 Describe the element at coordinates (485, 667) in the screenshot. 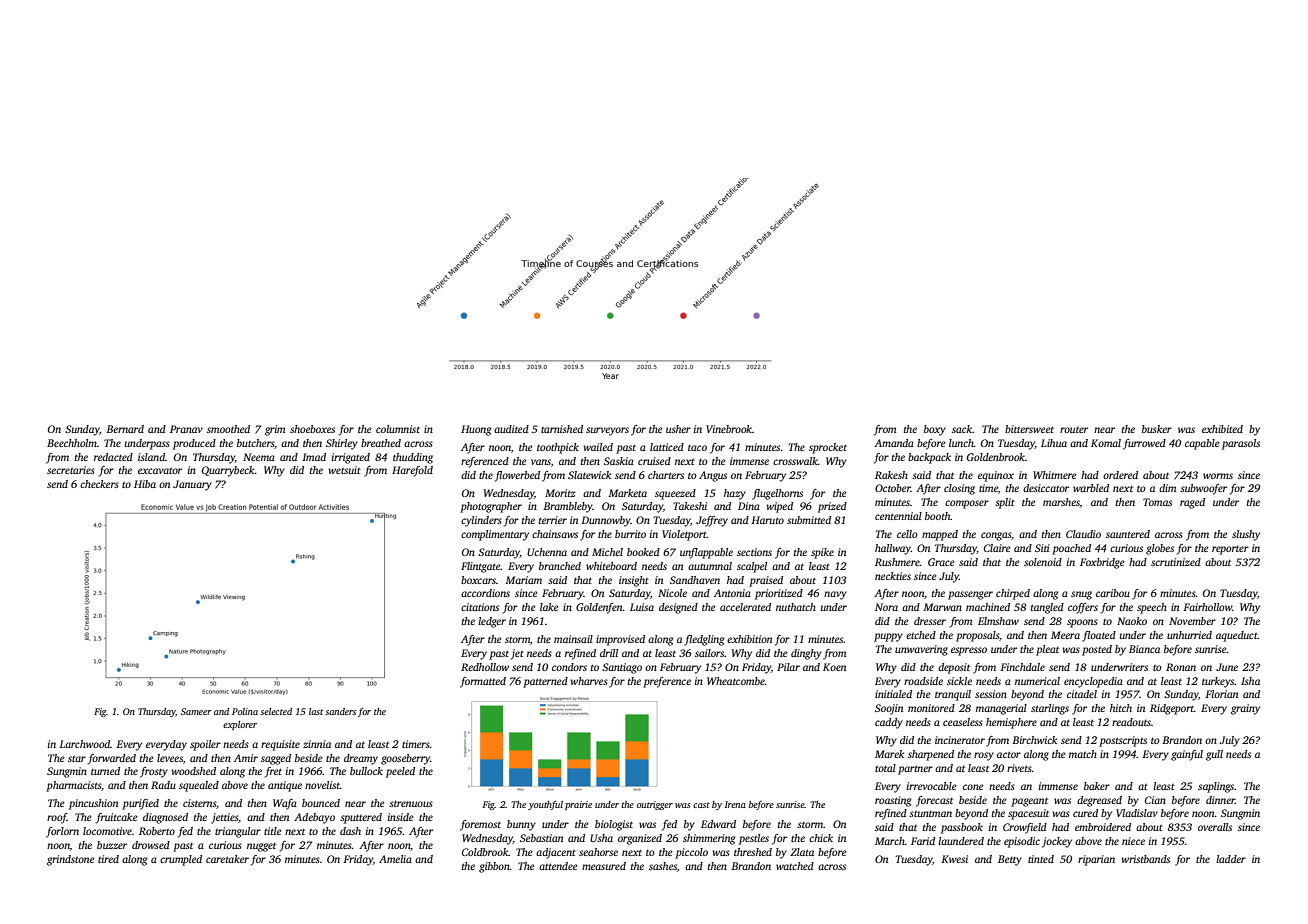

I see `Redhollow` at that location.
